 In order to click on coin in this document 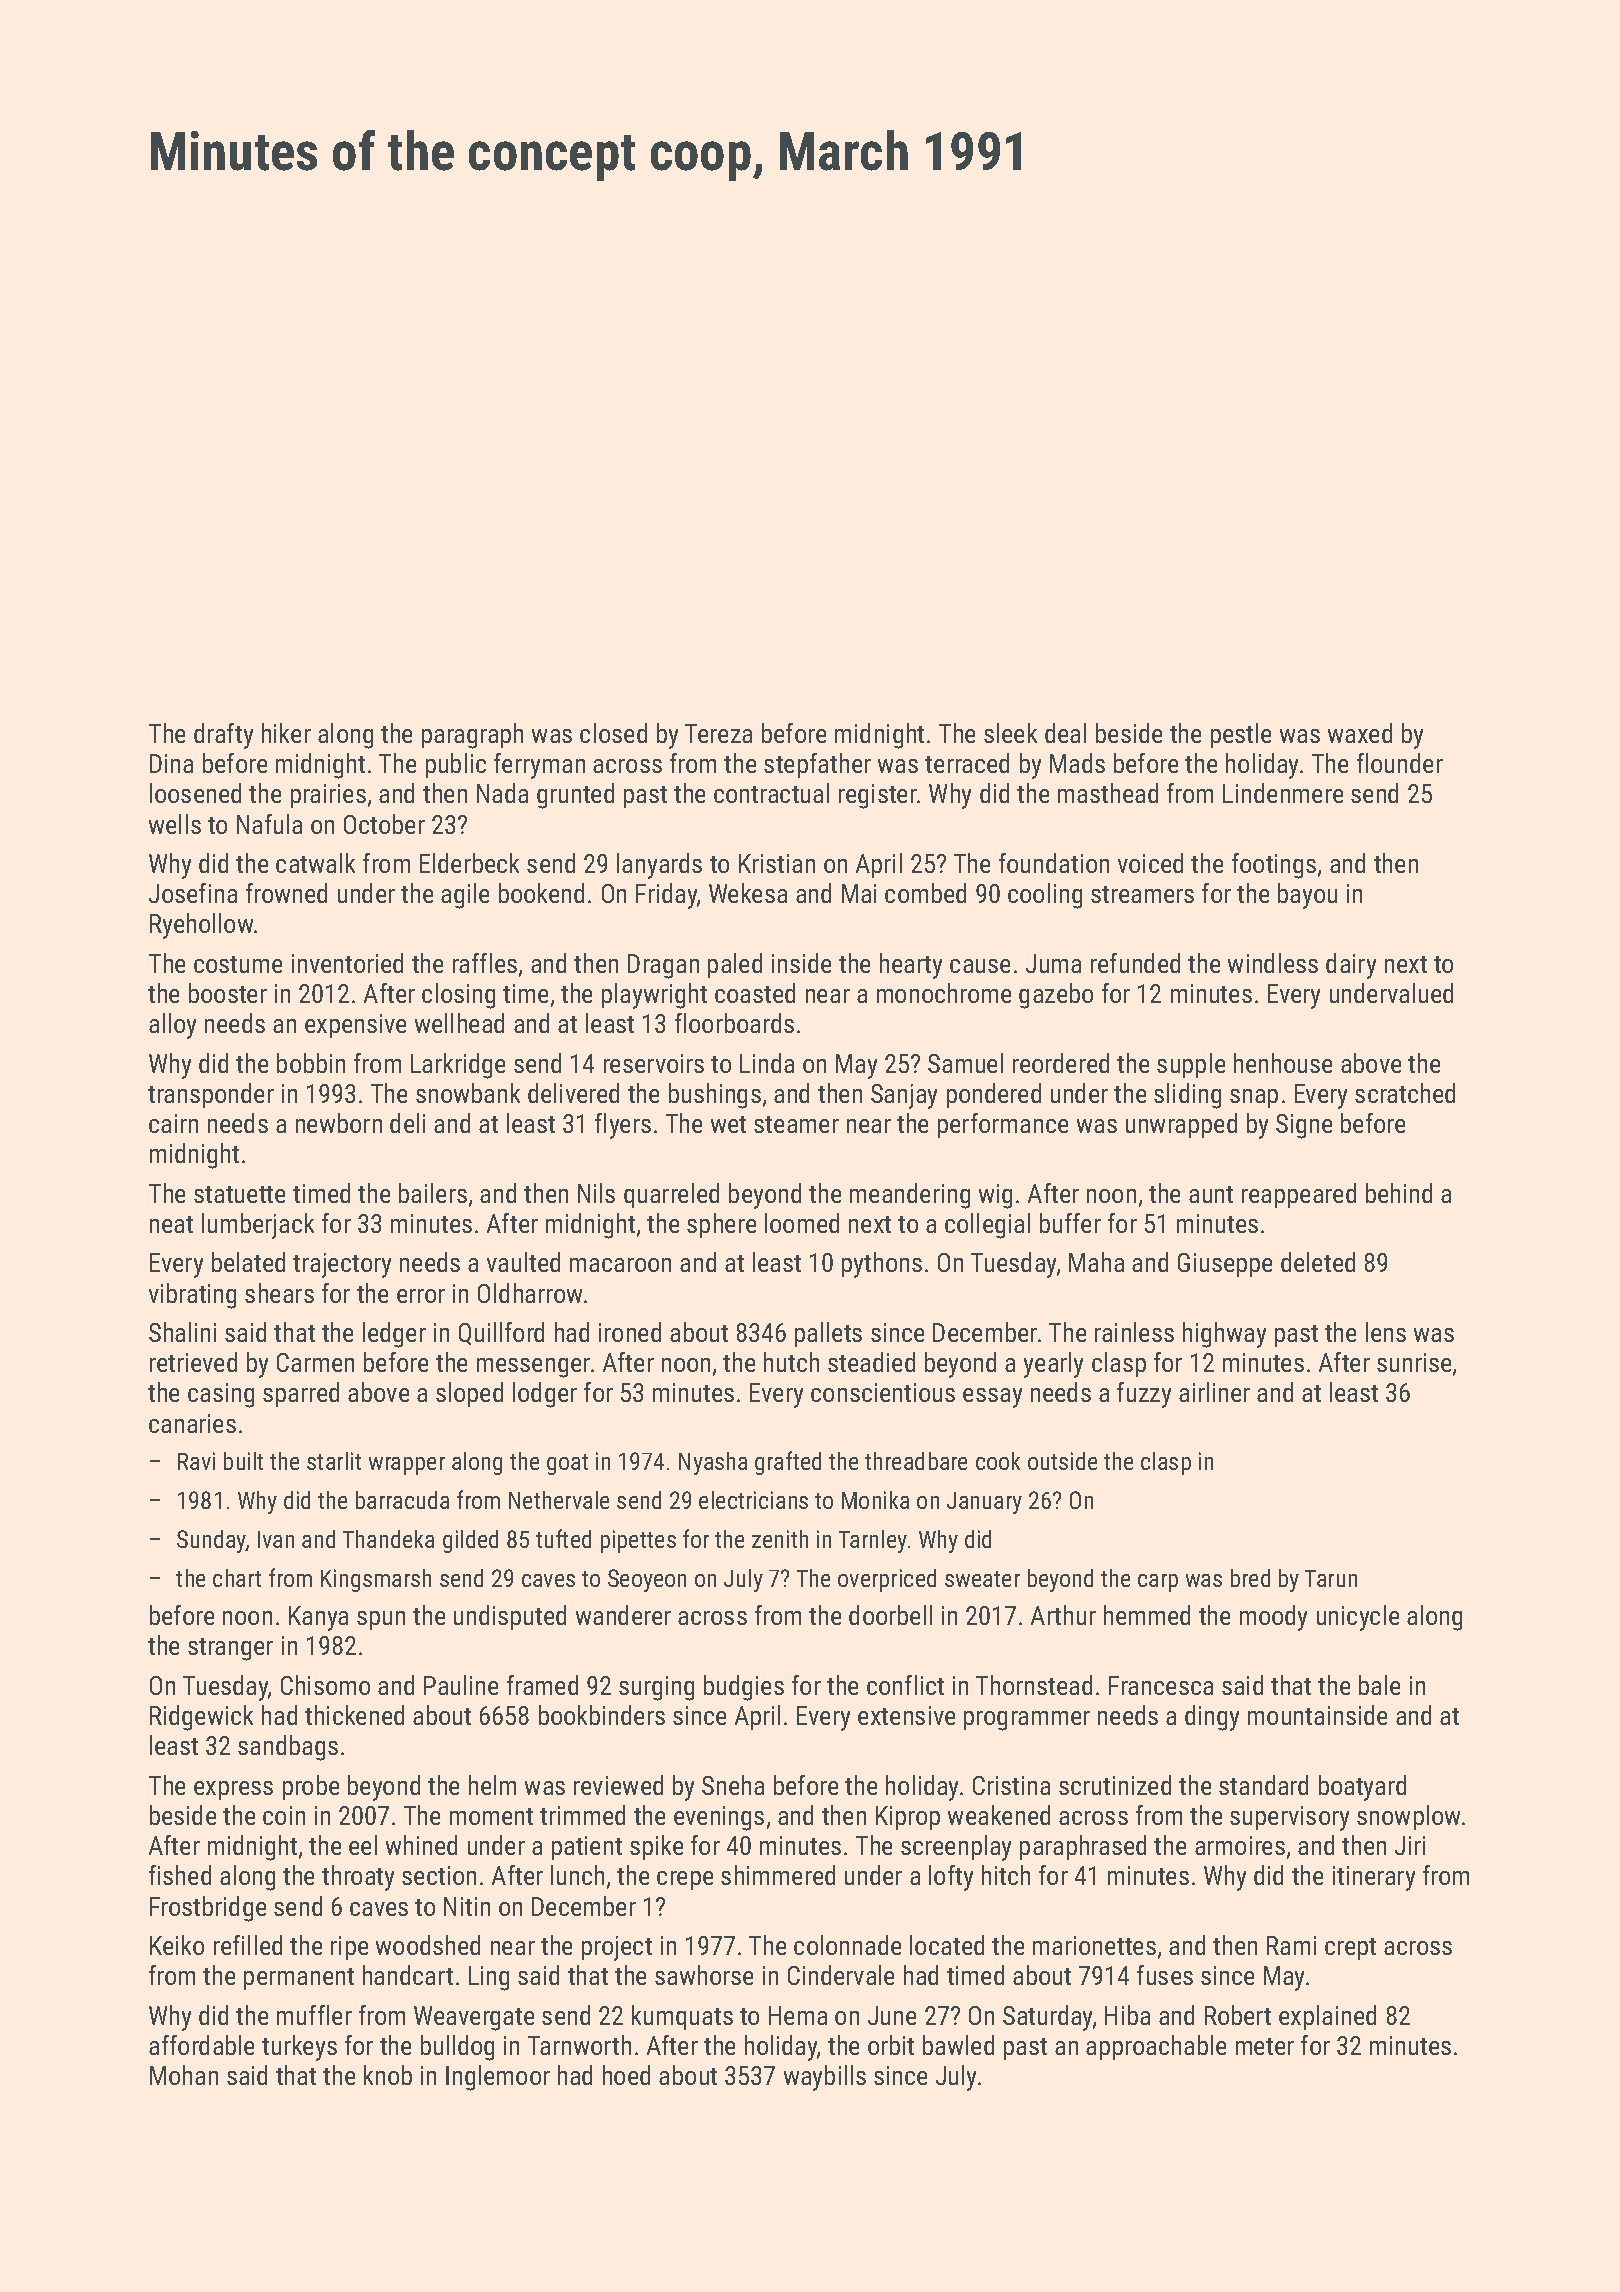, I will do `click(284, 1815)`.
